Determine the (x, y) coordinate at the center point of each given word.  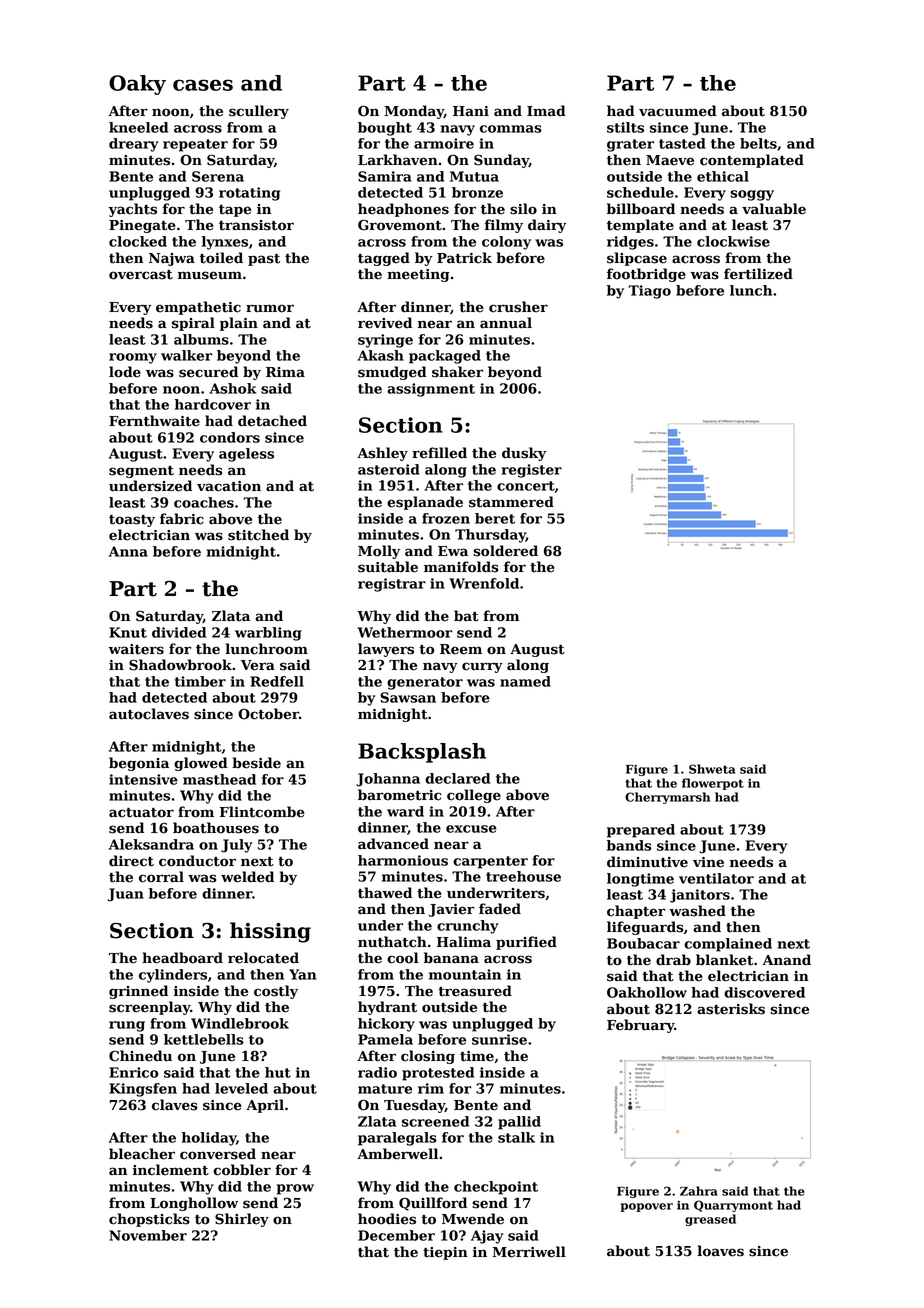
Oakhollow (647, 992)
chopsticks (149, 1220)
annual (506, 322)
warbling (268, 634)
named (525, 681)
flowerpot (713, 784)
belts (758, 143)
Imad (546, 110)
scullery (259, 112)
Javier (451, 910)
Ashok (232, 388)
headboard (182, 958)
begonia (139, 764)
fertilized (758, 274)
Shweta (712, 769)
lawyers (386, 650)
